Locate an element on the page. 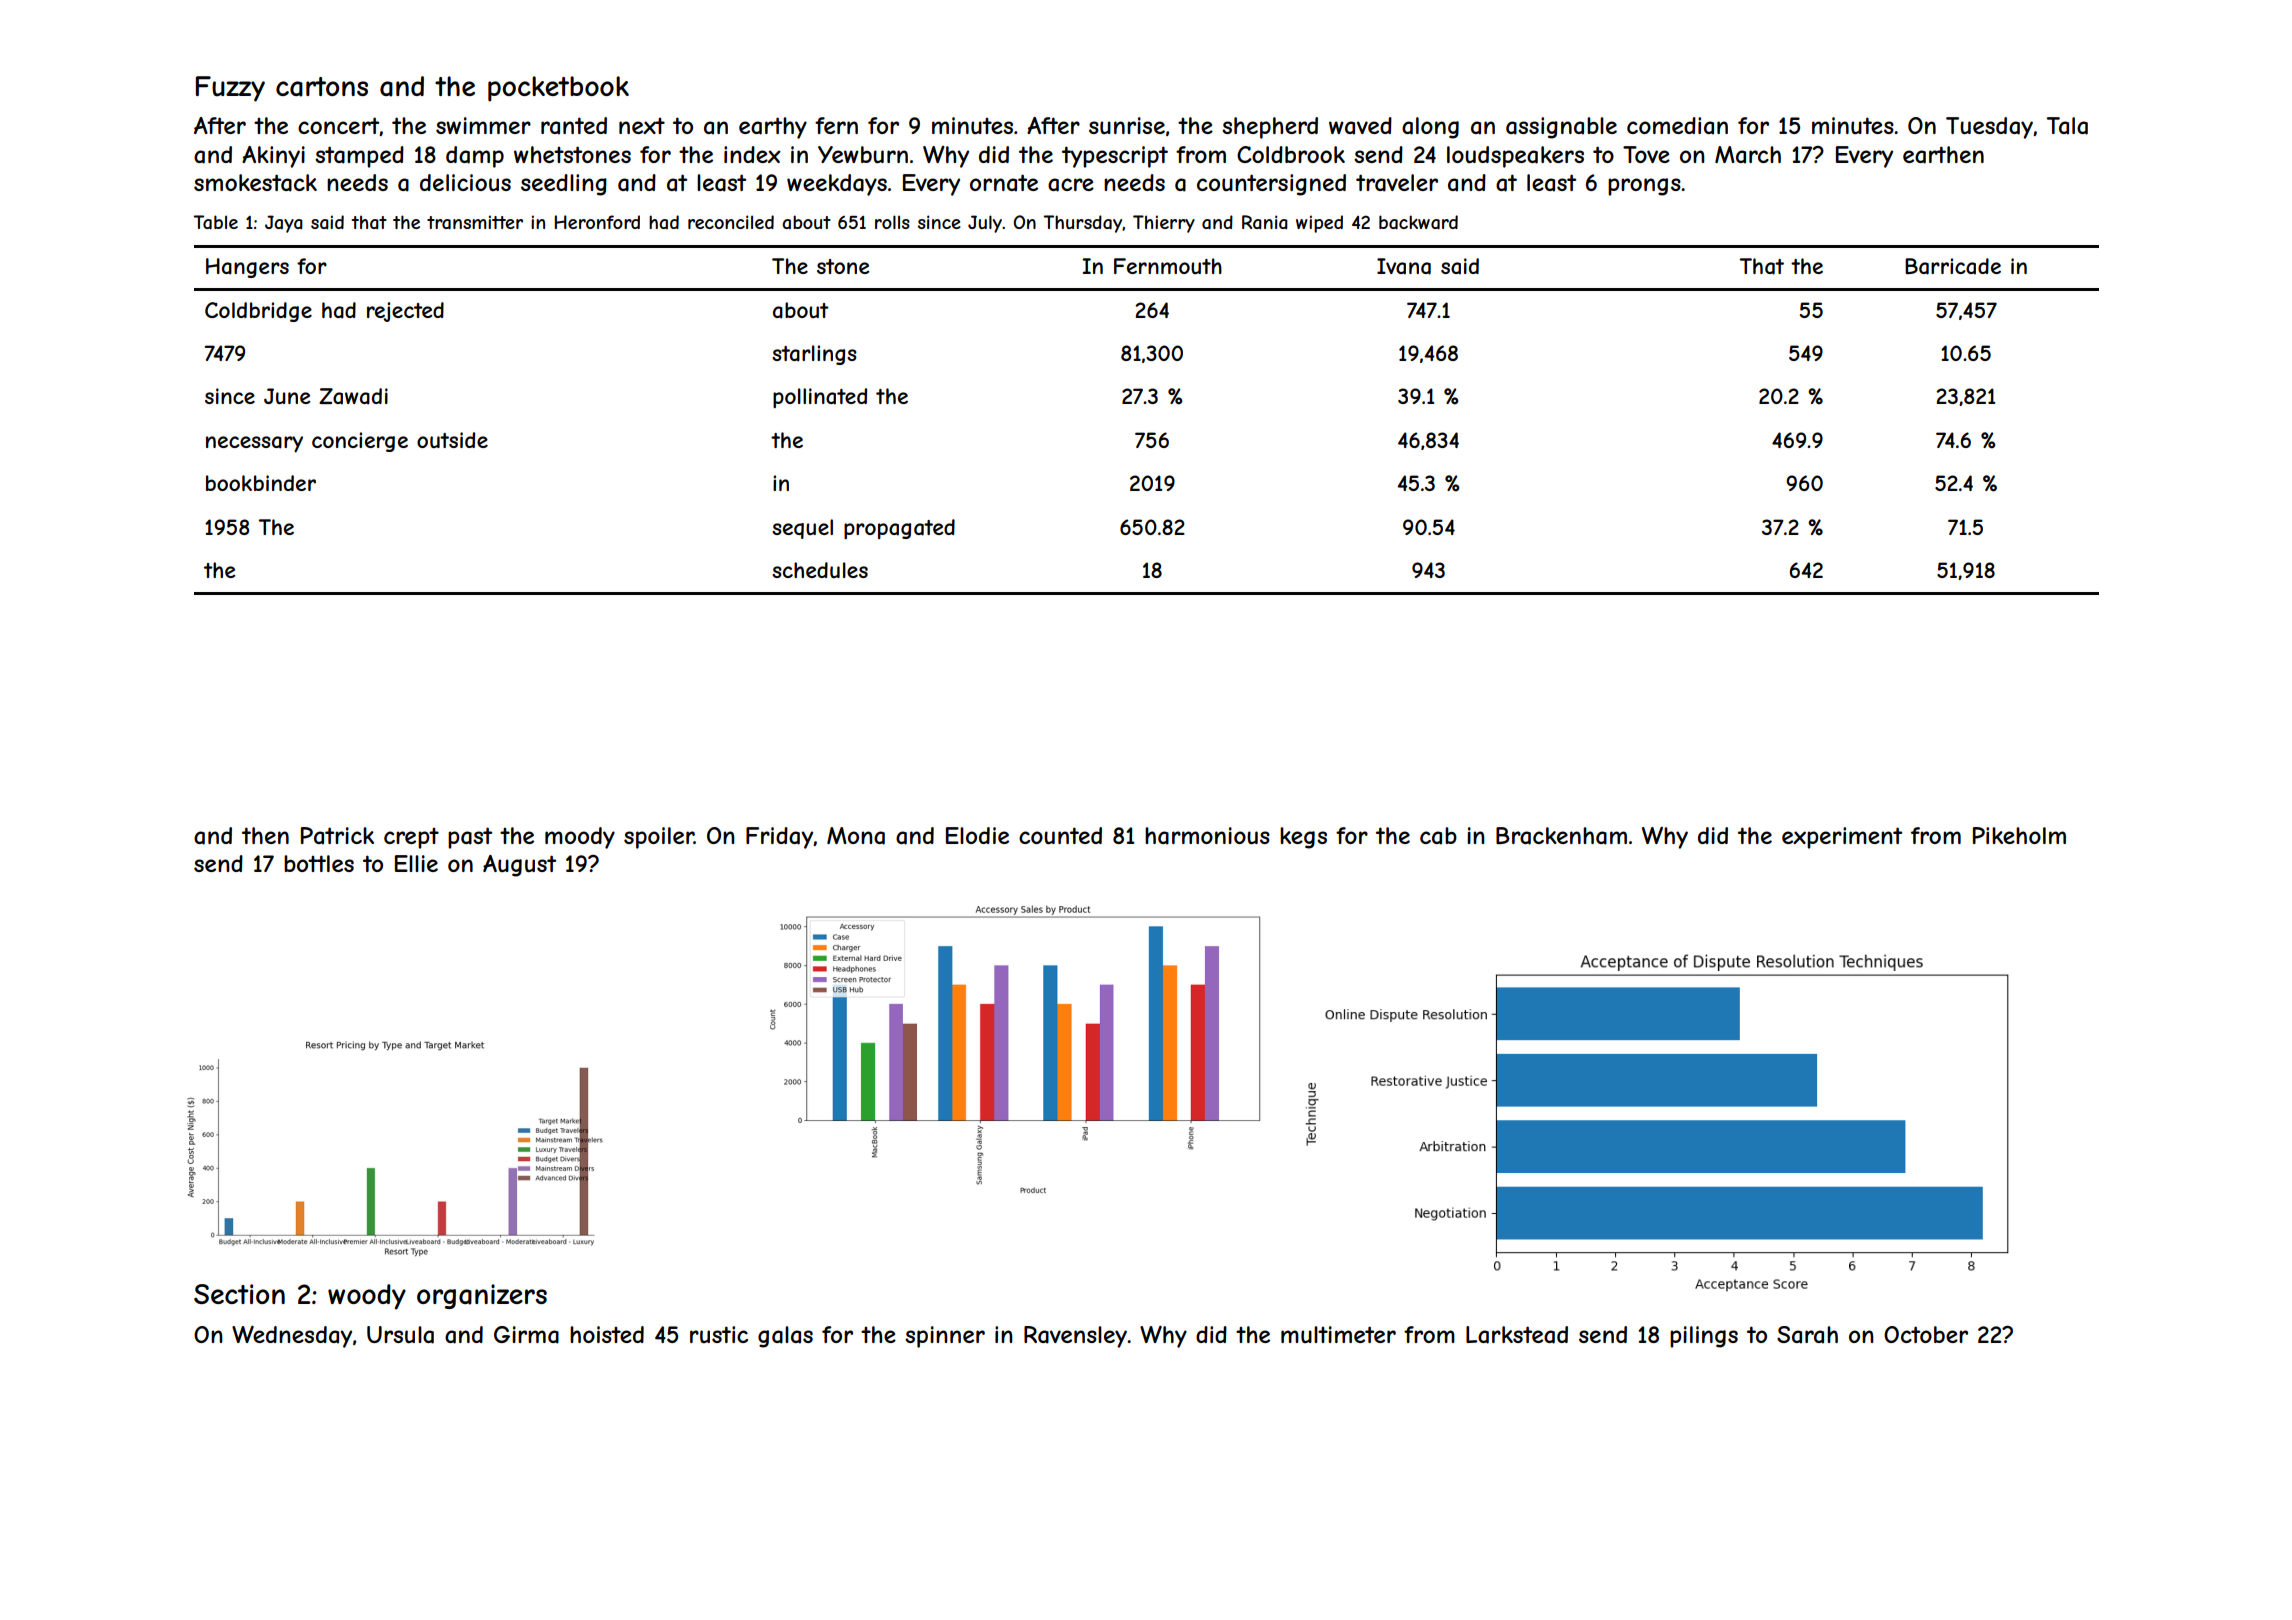 The image size is (2292, 1620). multimeter is located at coordinates (1338, 1334).
